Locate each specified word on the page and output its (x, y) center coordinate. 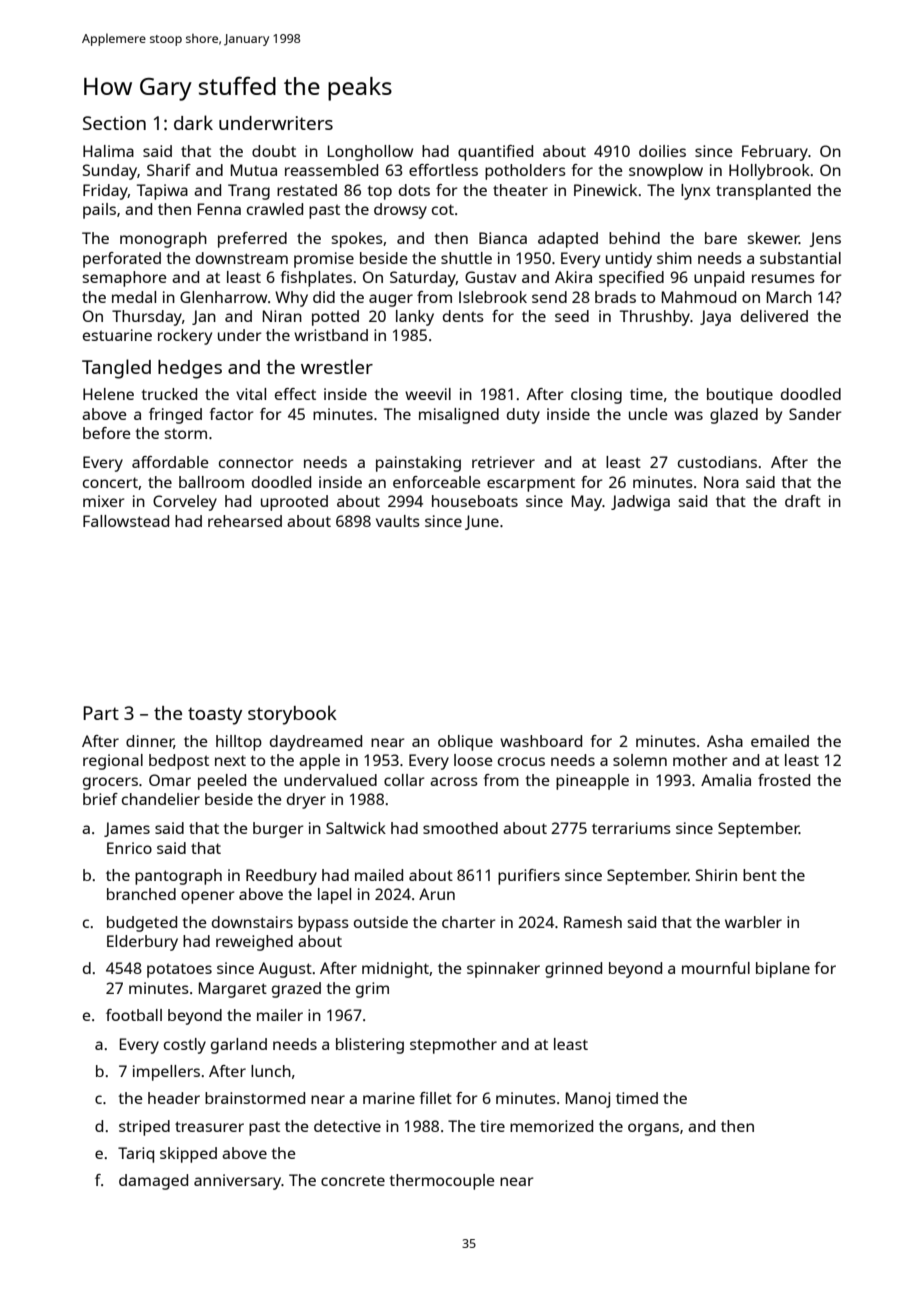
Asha (725, 741)
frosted (784, 780)
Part (101, 713)
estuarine (117, 335)
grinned (573, 970)
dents (463, 316)
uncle (648, 414)
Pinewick (605, 190)
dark (193, 122)
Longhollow (370, 153)
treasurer (209, 1126)
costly (185, 1046)
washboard (541, 741)
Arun (437, 894)
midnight (395, 970)
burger (278, 830)
